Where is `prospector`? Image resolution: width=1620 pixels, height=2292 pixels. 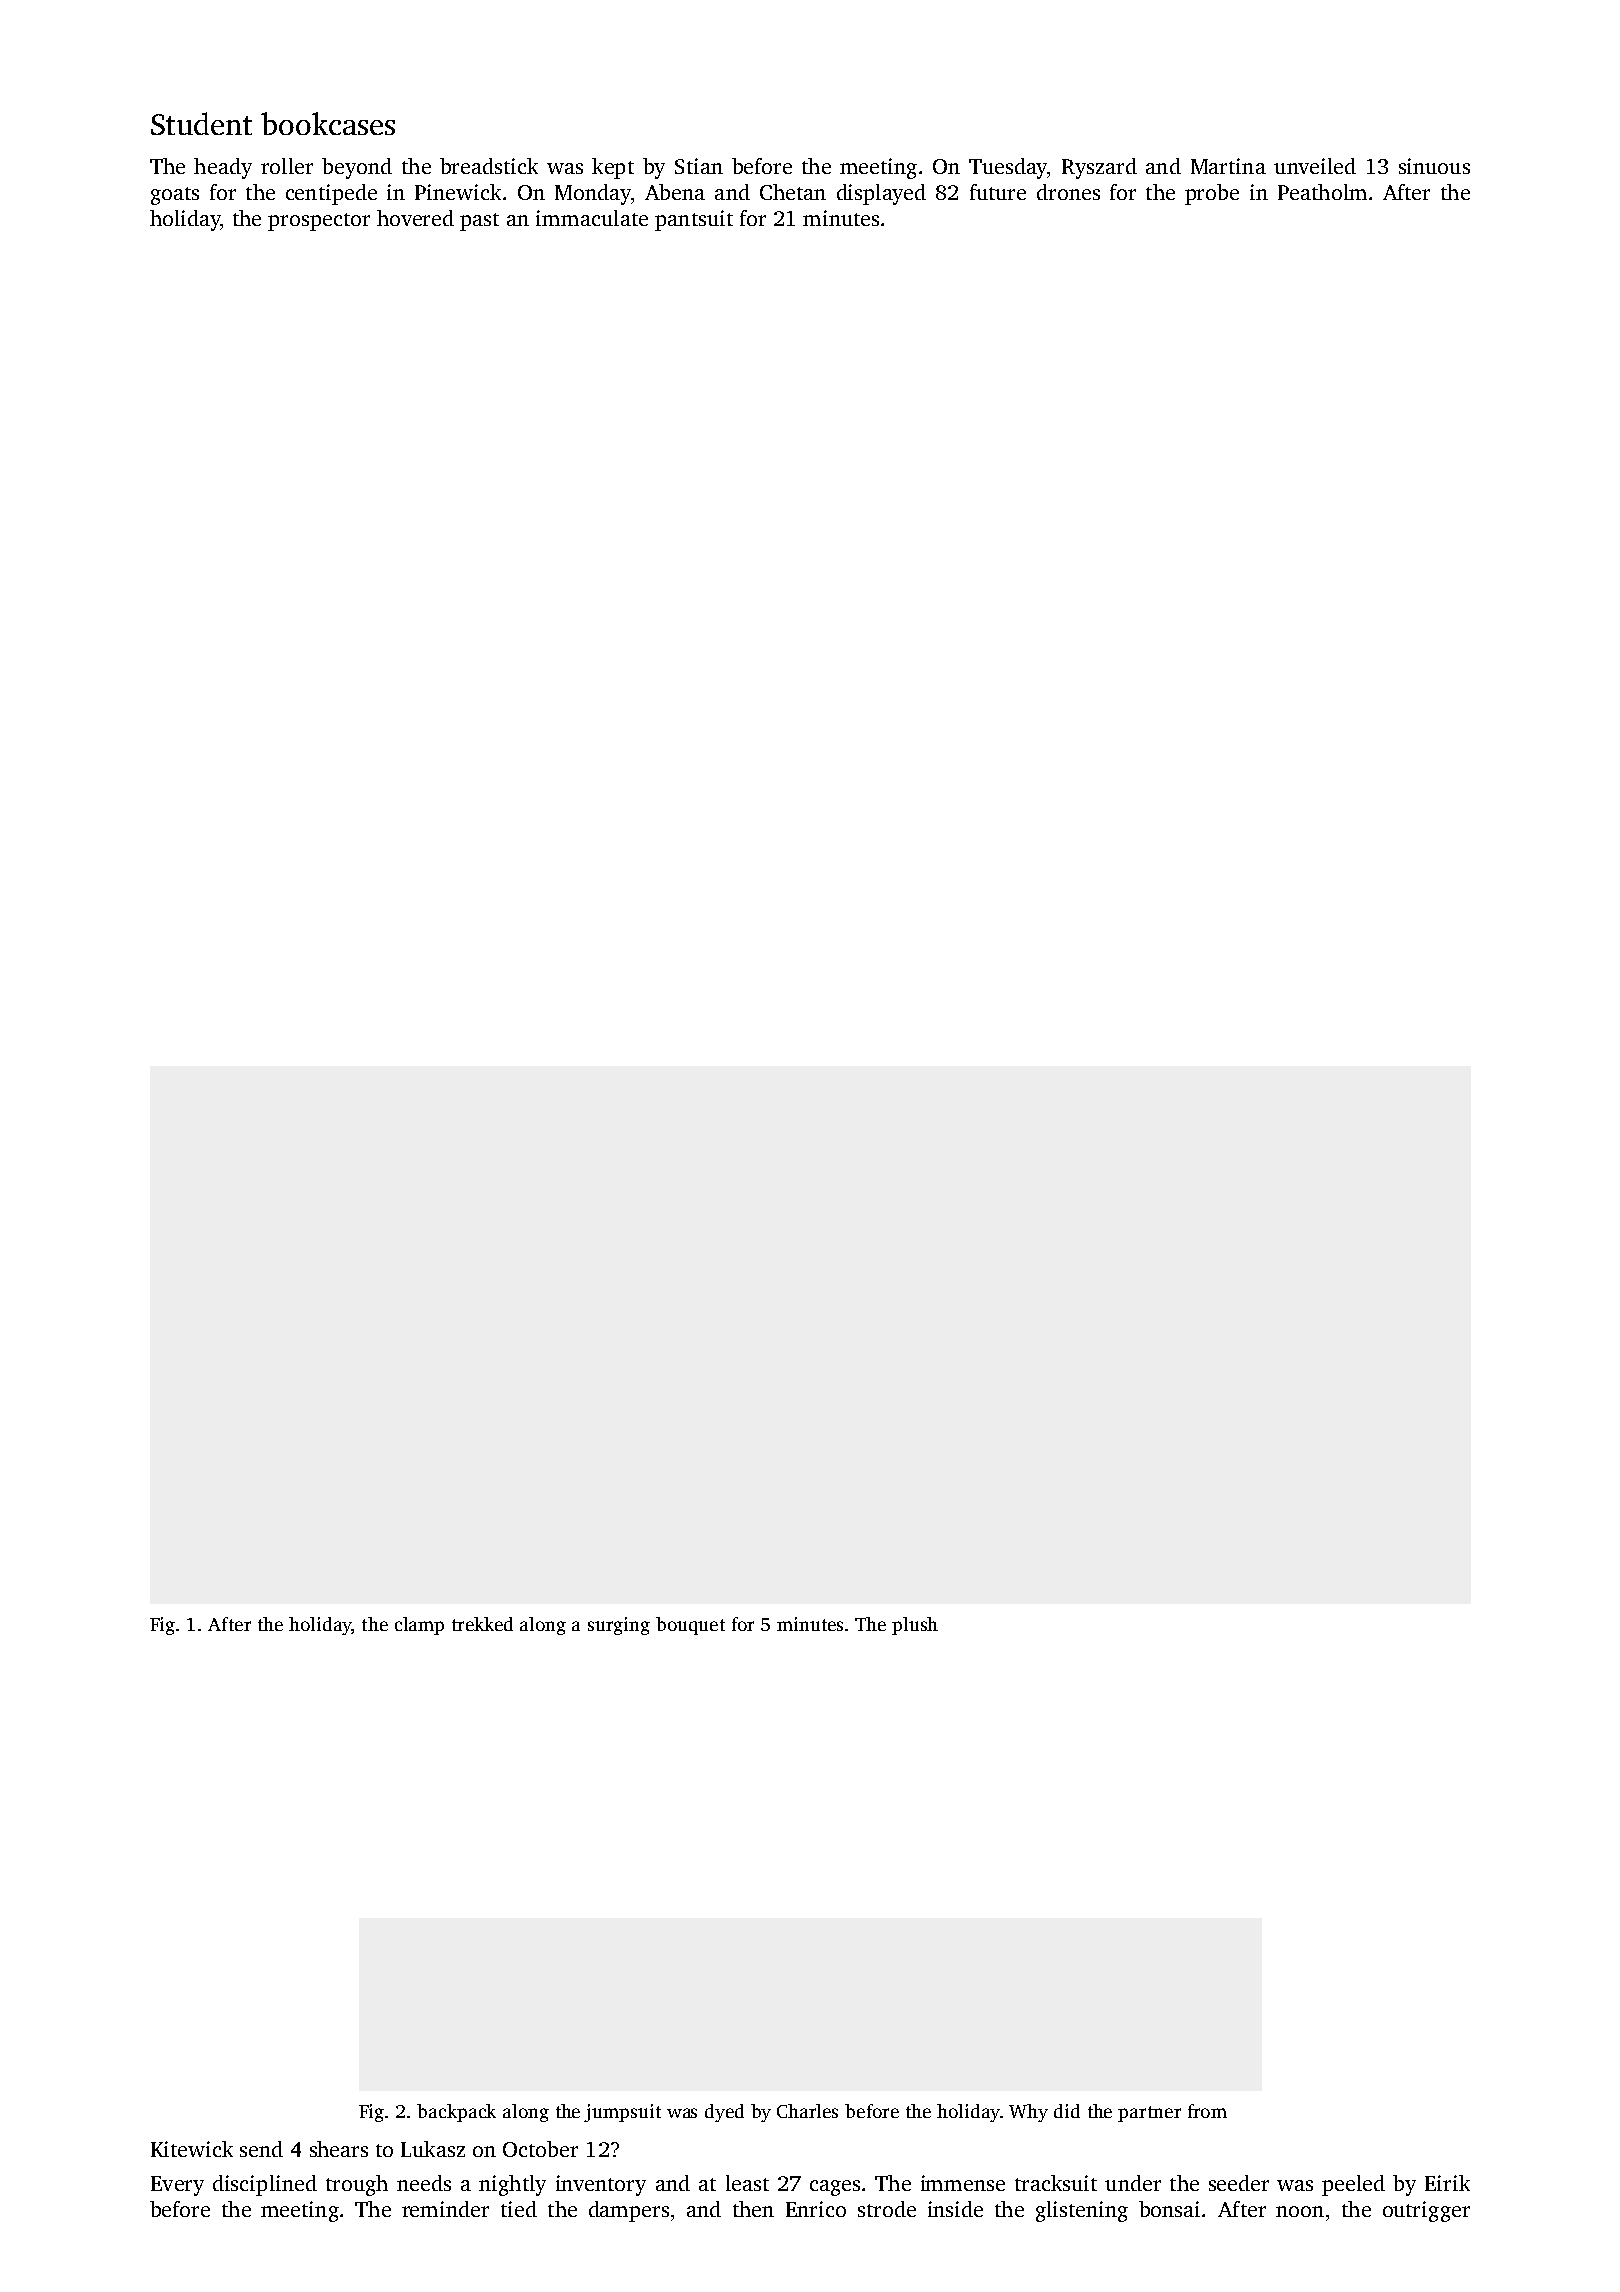
prospector is located at coordinates (319, 222).
